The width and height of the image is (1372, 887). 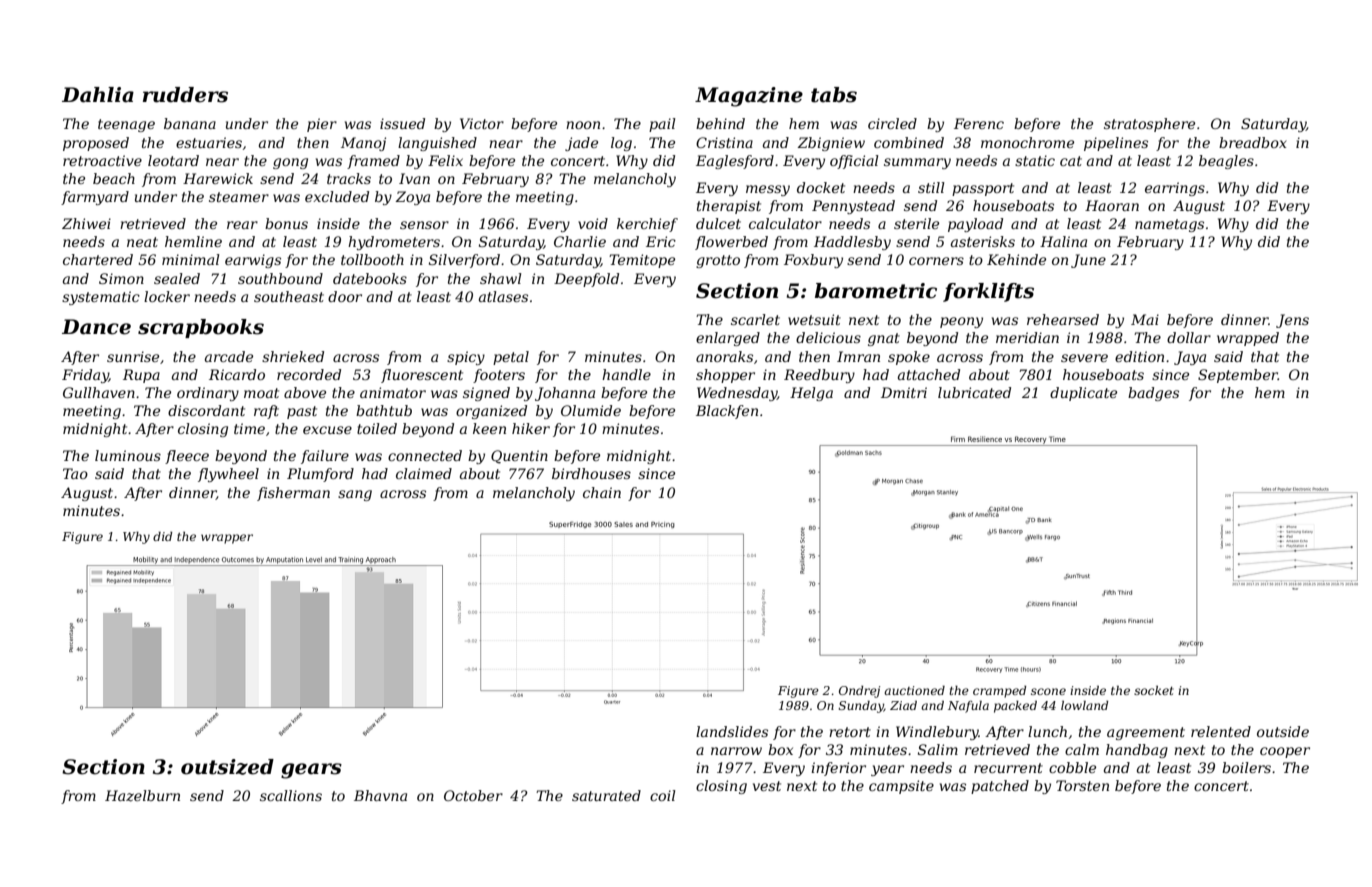 What do you see at coordinates (96, 144) in the image?
I see `proposed` at bounding box center [96, 144].
